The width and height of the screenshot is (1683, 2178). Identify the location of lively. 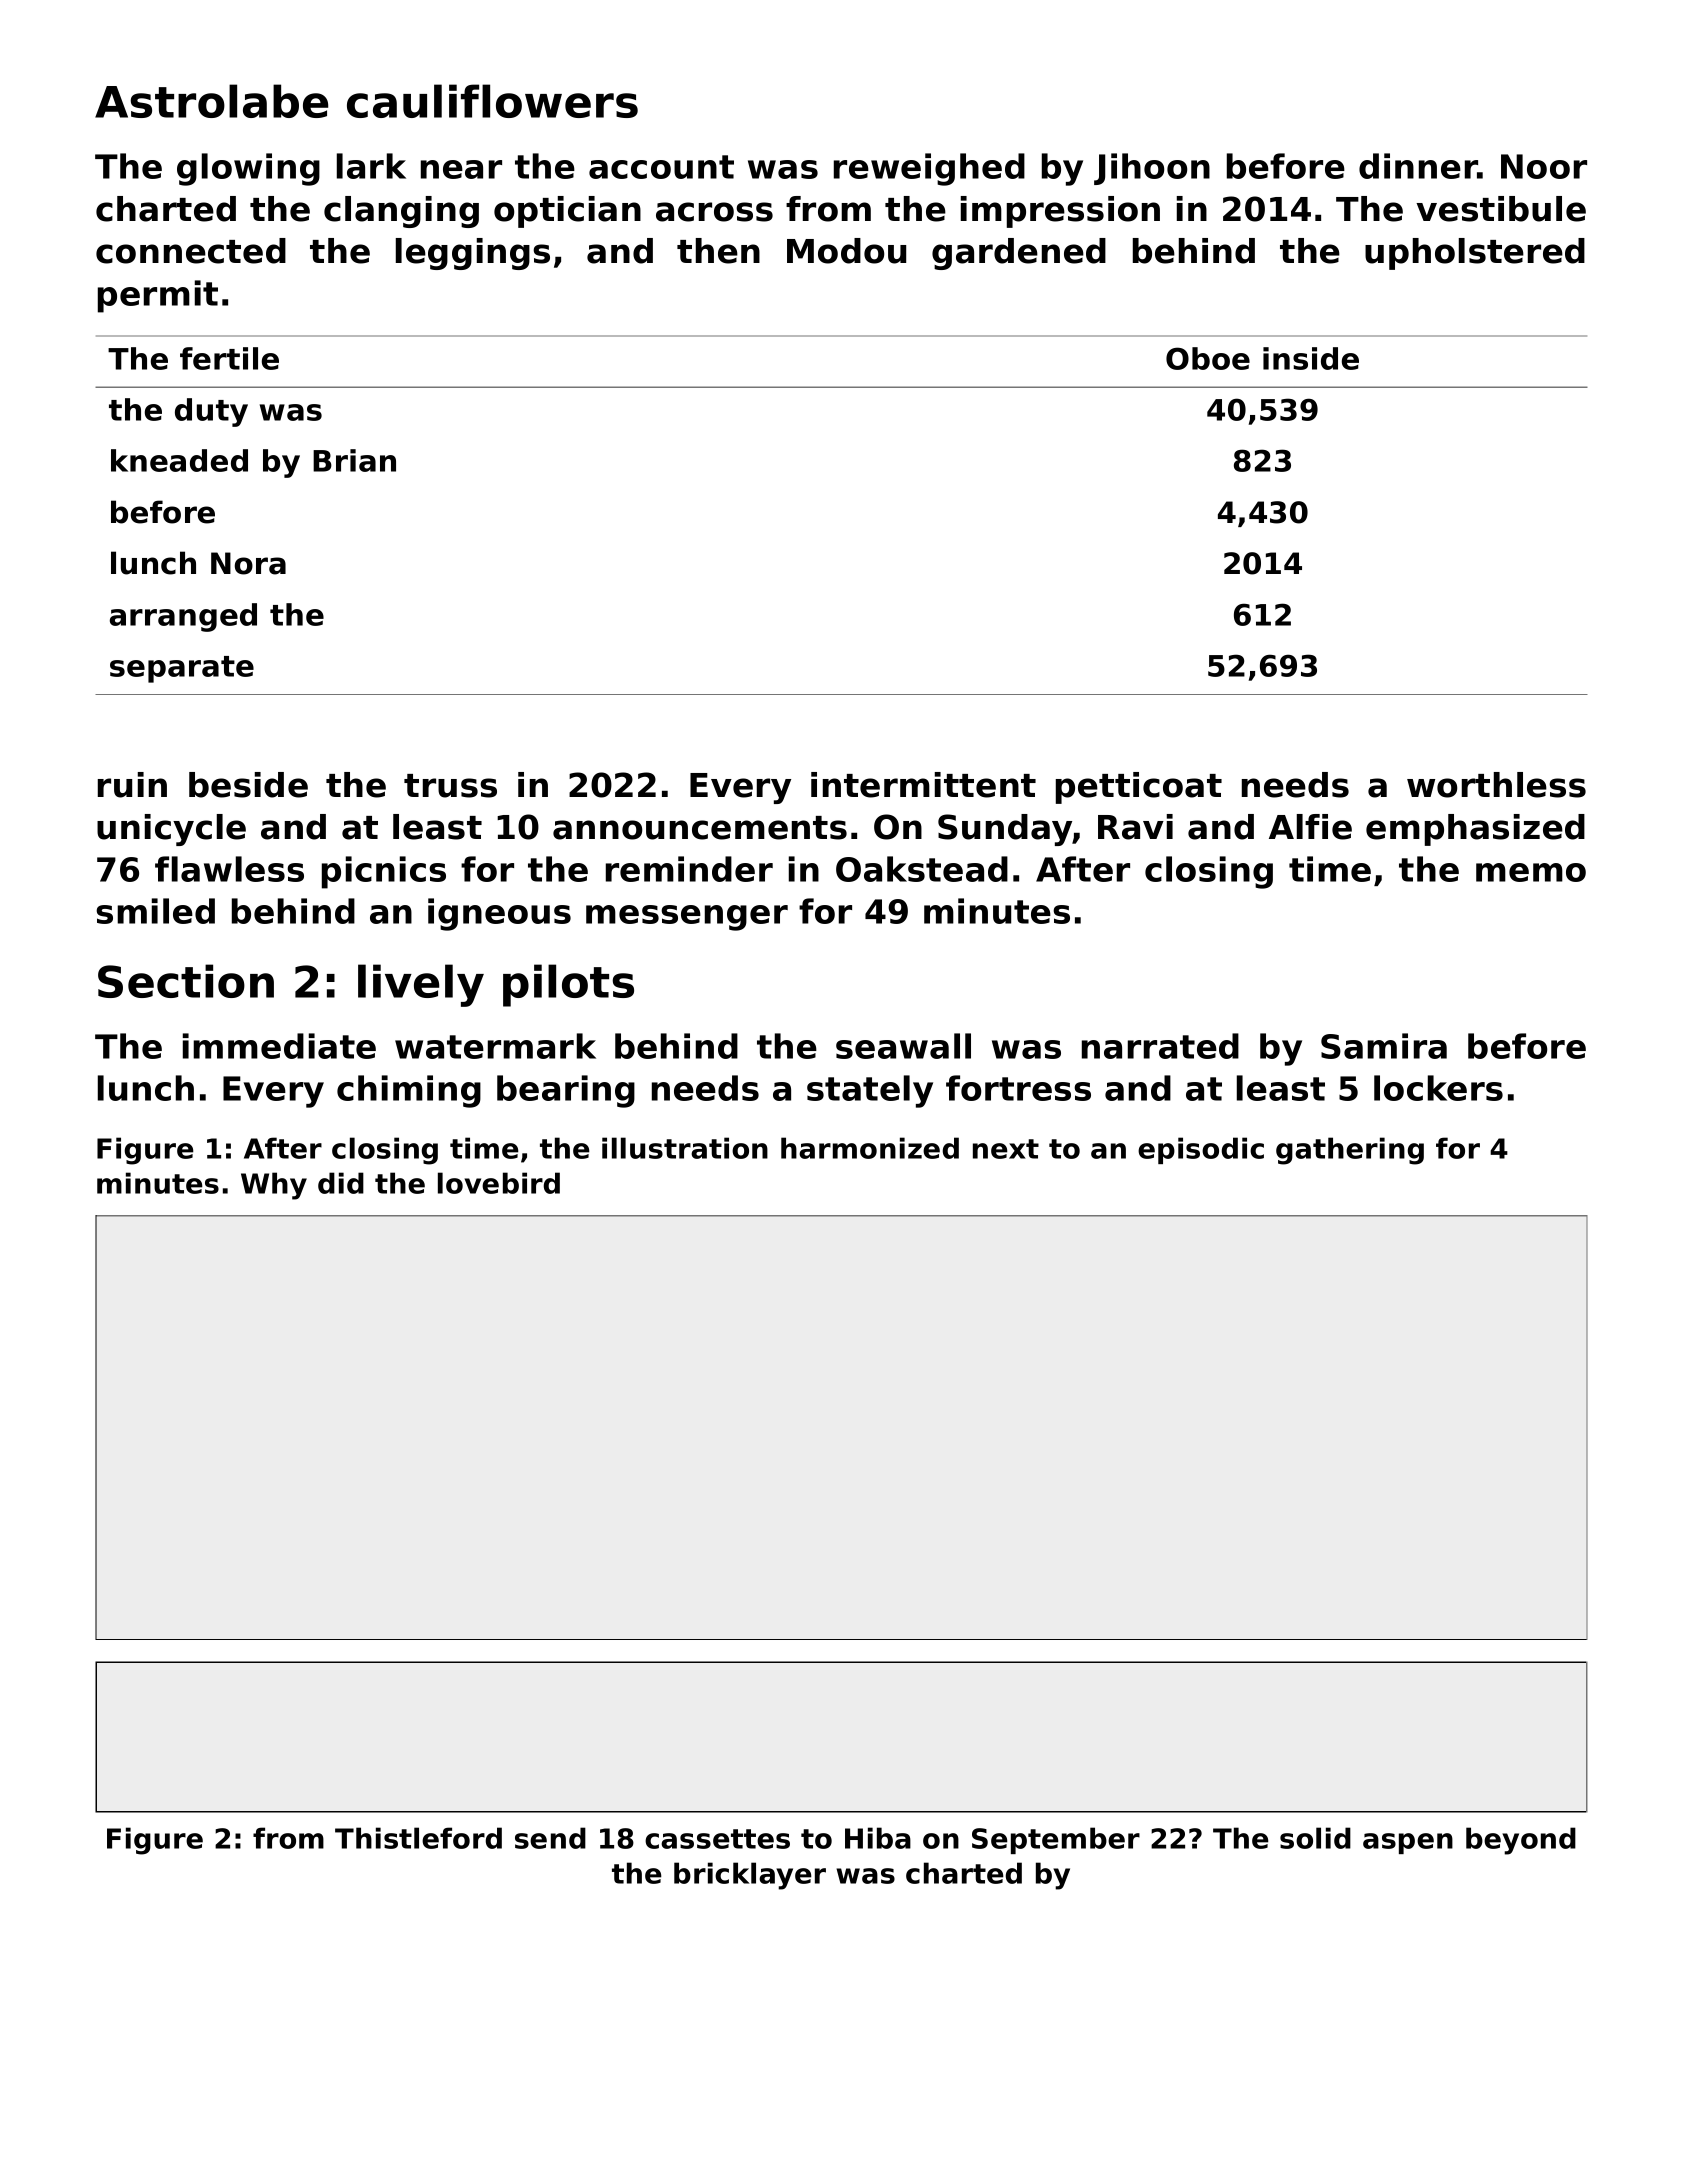
(421, 985).
